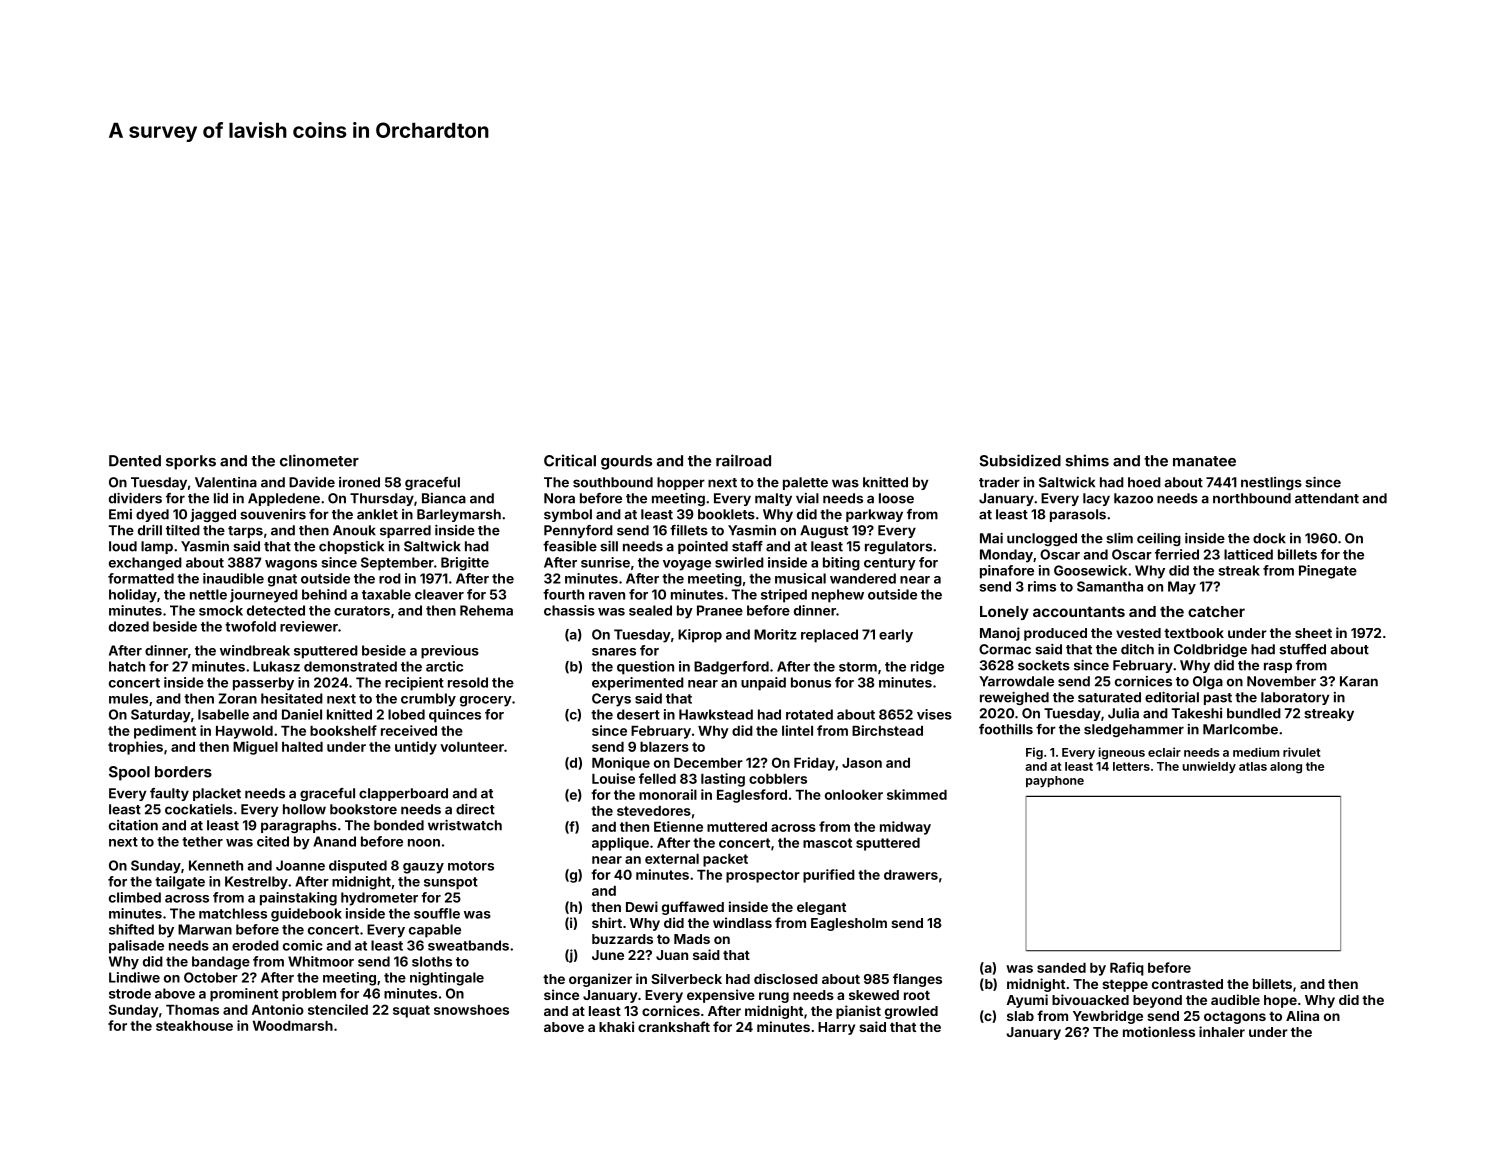 This screenshot has width=1496, height=1156. I want to click on October, so click(211, 977).
